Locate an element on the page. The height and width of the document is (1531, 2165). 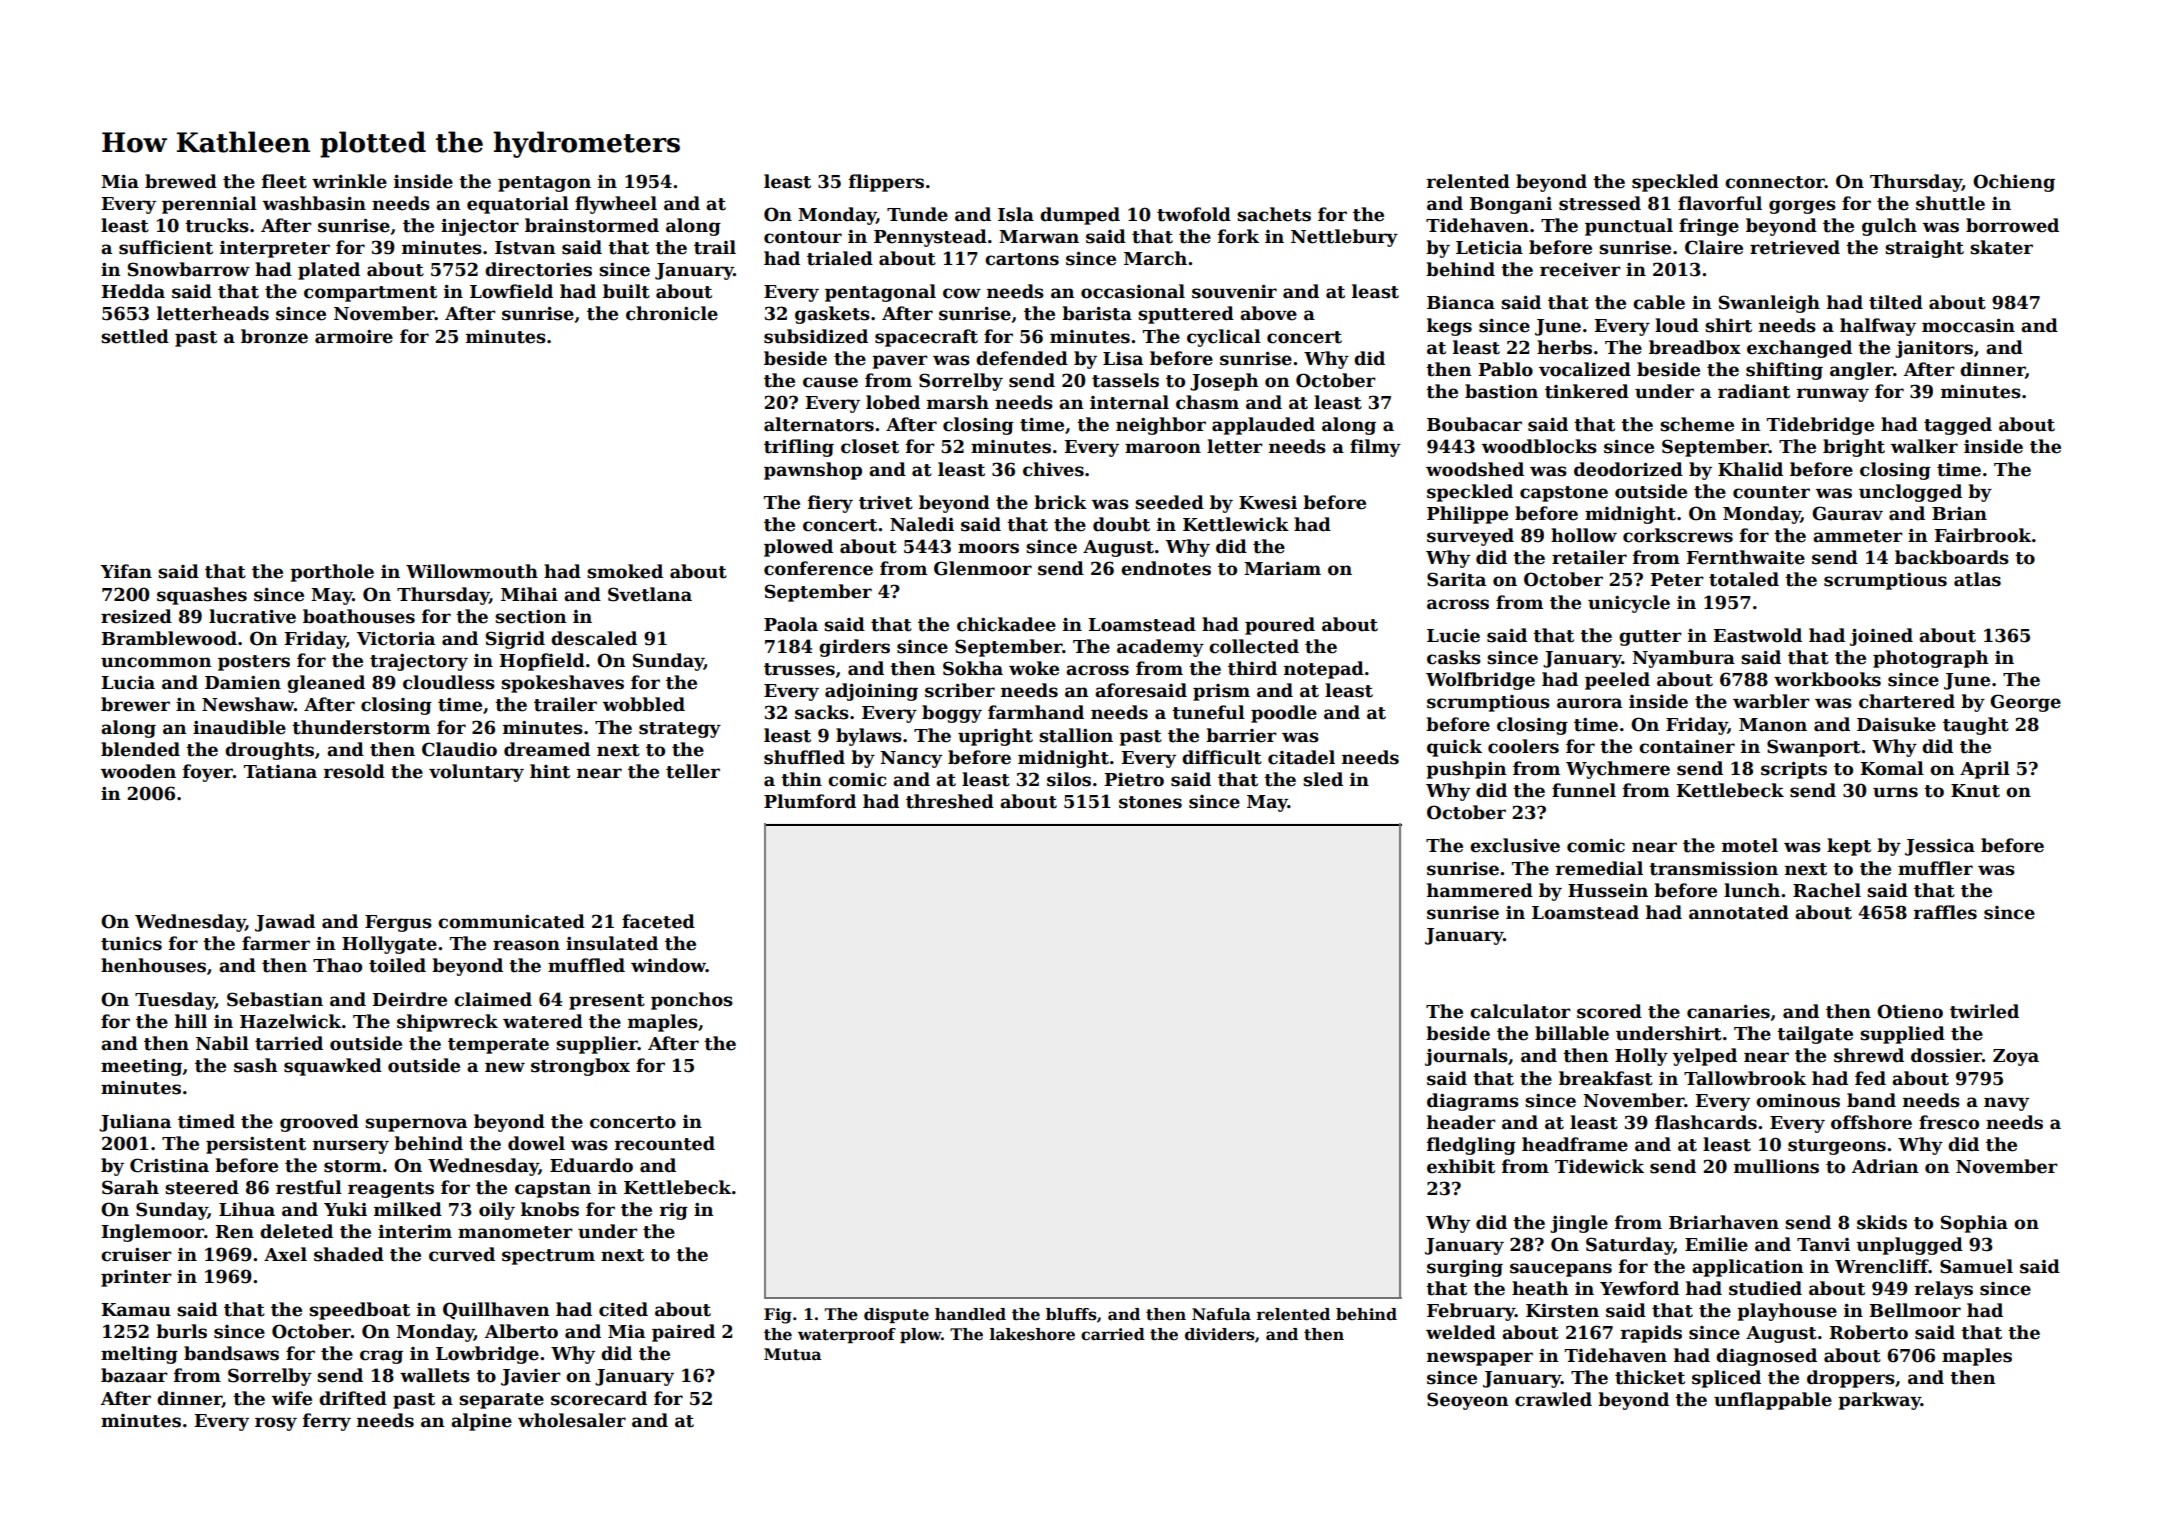
endnotes is located at coordinates (1166, 568).
